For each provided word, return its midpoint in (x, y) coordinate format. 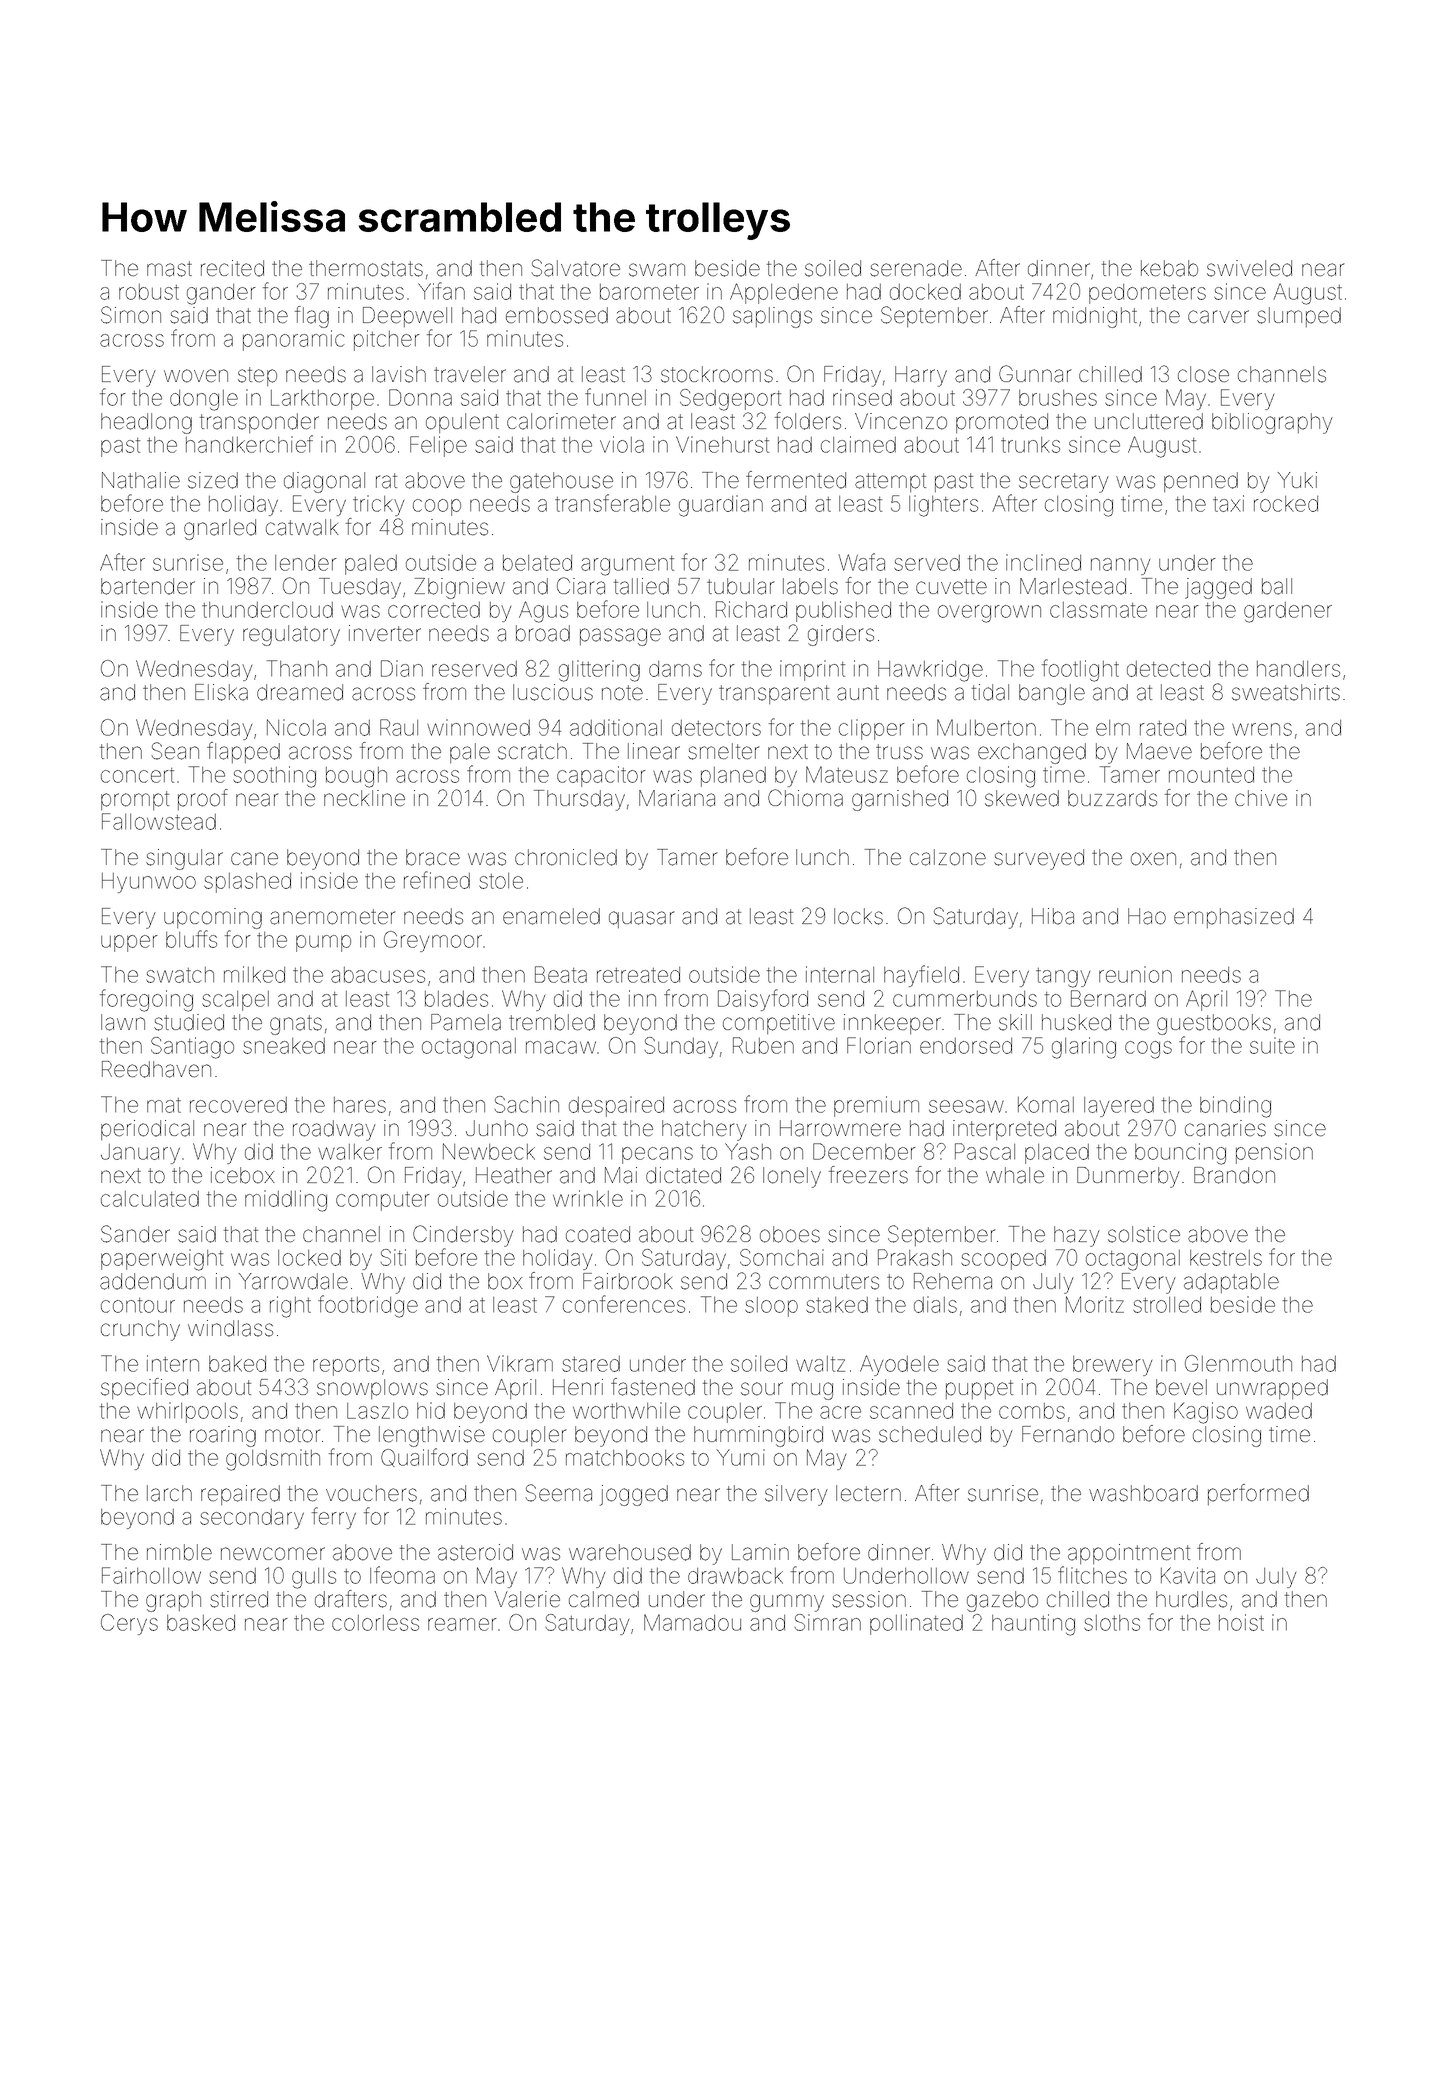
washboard (1143, 1493)
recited (232, 268)
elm (1113, 728)
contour (138, 1305)
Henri (578, 1387)
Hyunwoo (149, 883)
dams (675, 669)
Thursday (579, 800)
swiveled (1249, 268)
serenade (916, 268)
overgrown (989, 614)
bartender (148, 586)
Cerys (129, 1624)
